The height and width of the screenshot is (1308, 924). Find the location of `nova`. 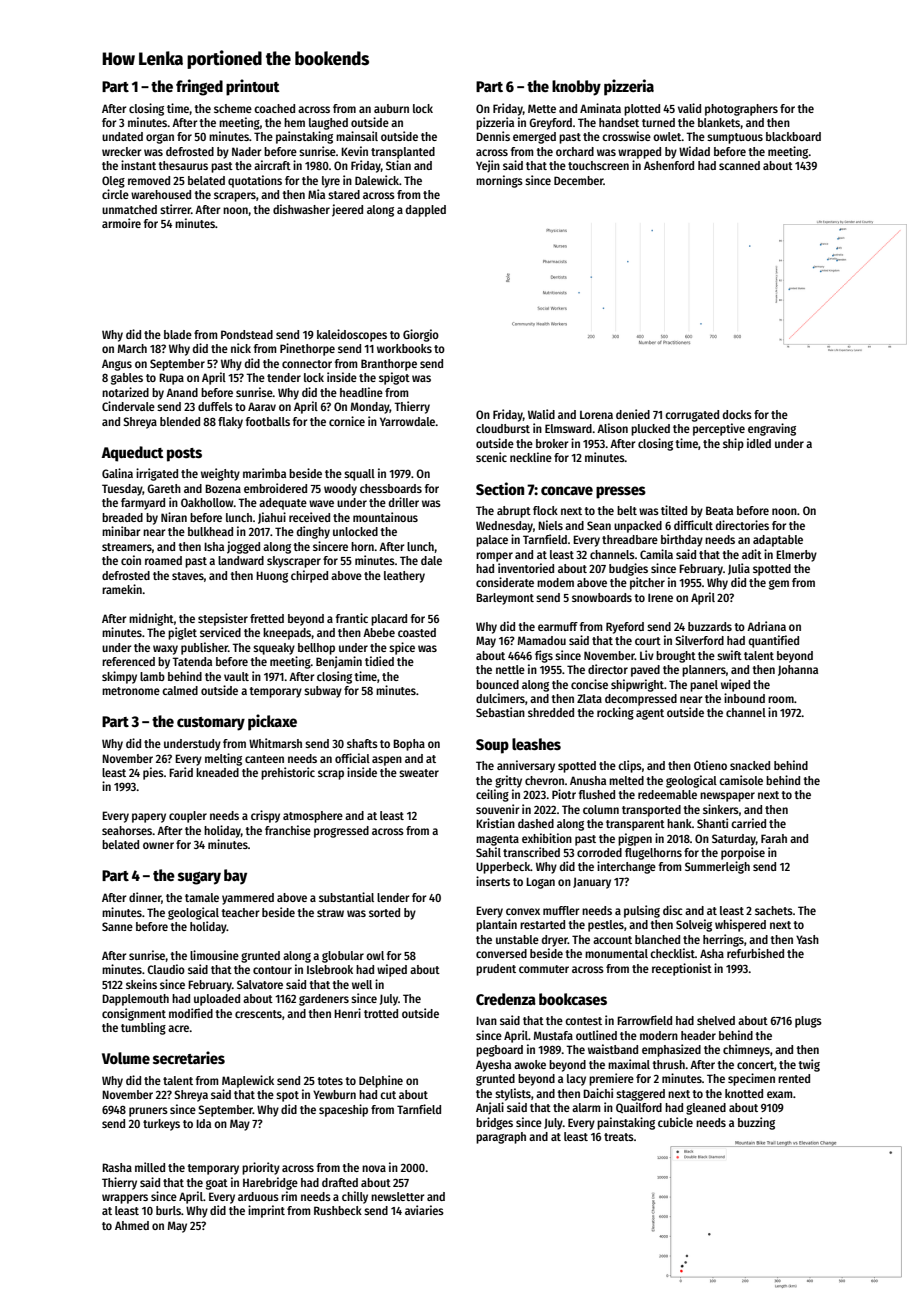

nova is located at coordinates (374, 1168).
